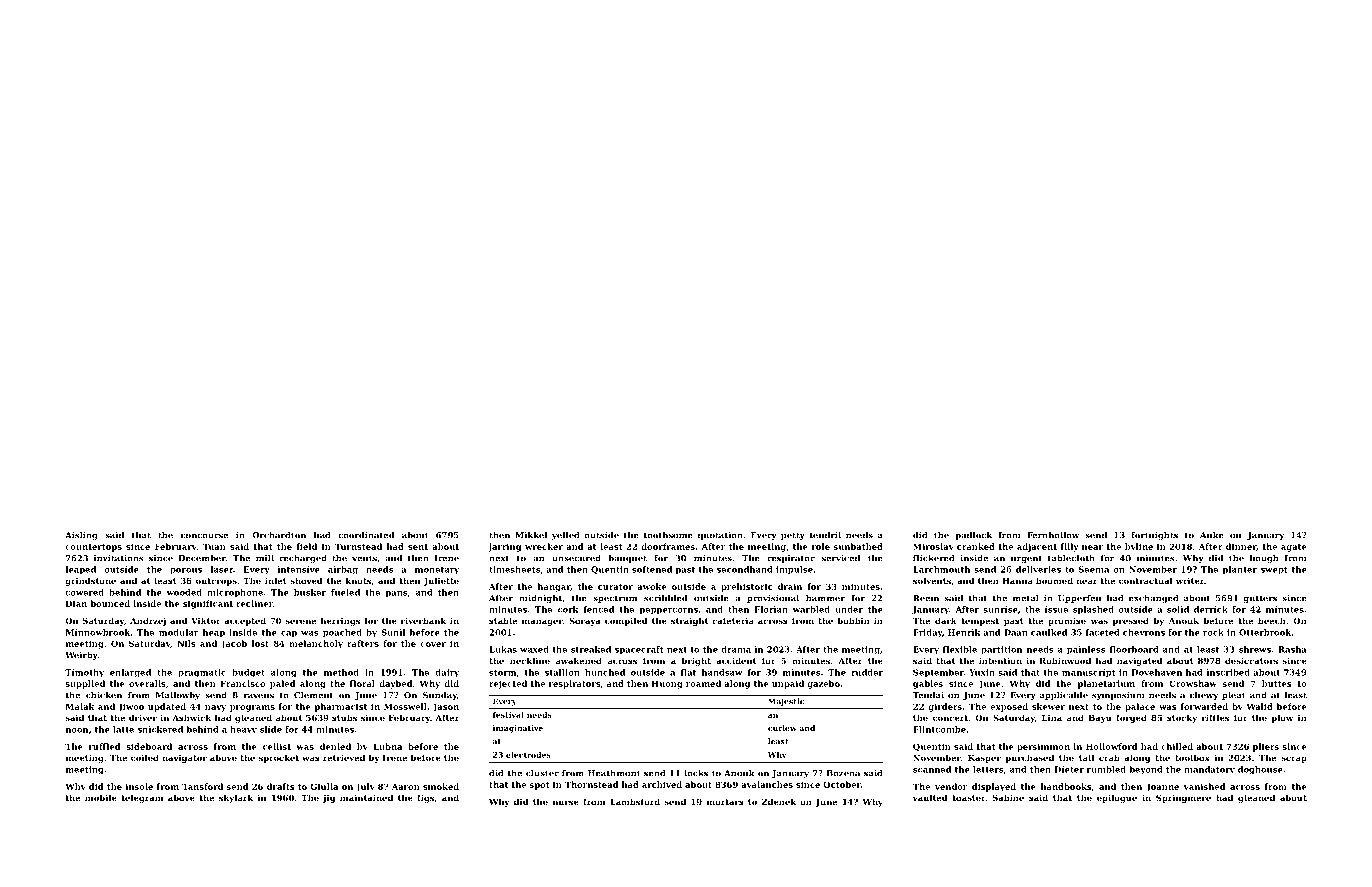 Image resolution: width=1372 pixels, height=887 pixels. Describe the element at coordinates (980, 622) in the image. I see `tempest` at that location.
